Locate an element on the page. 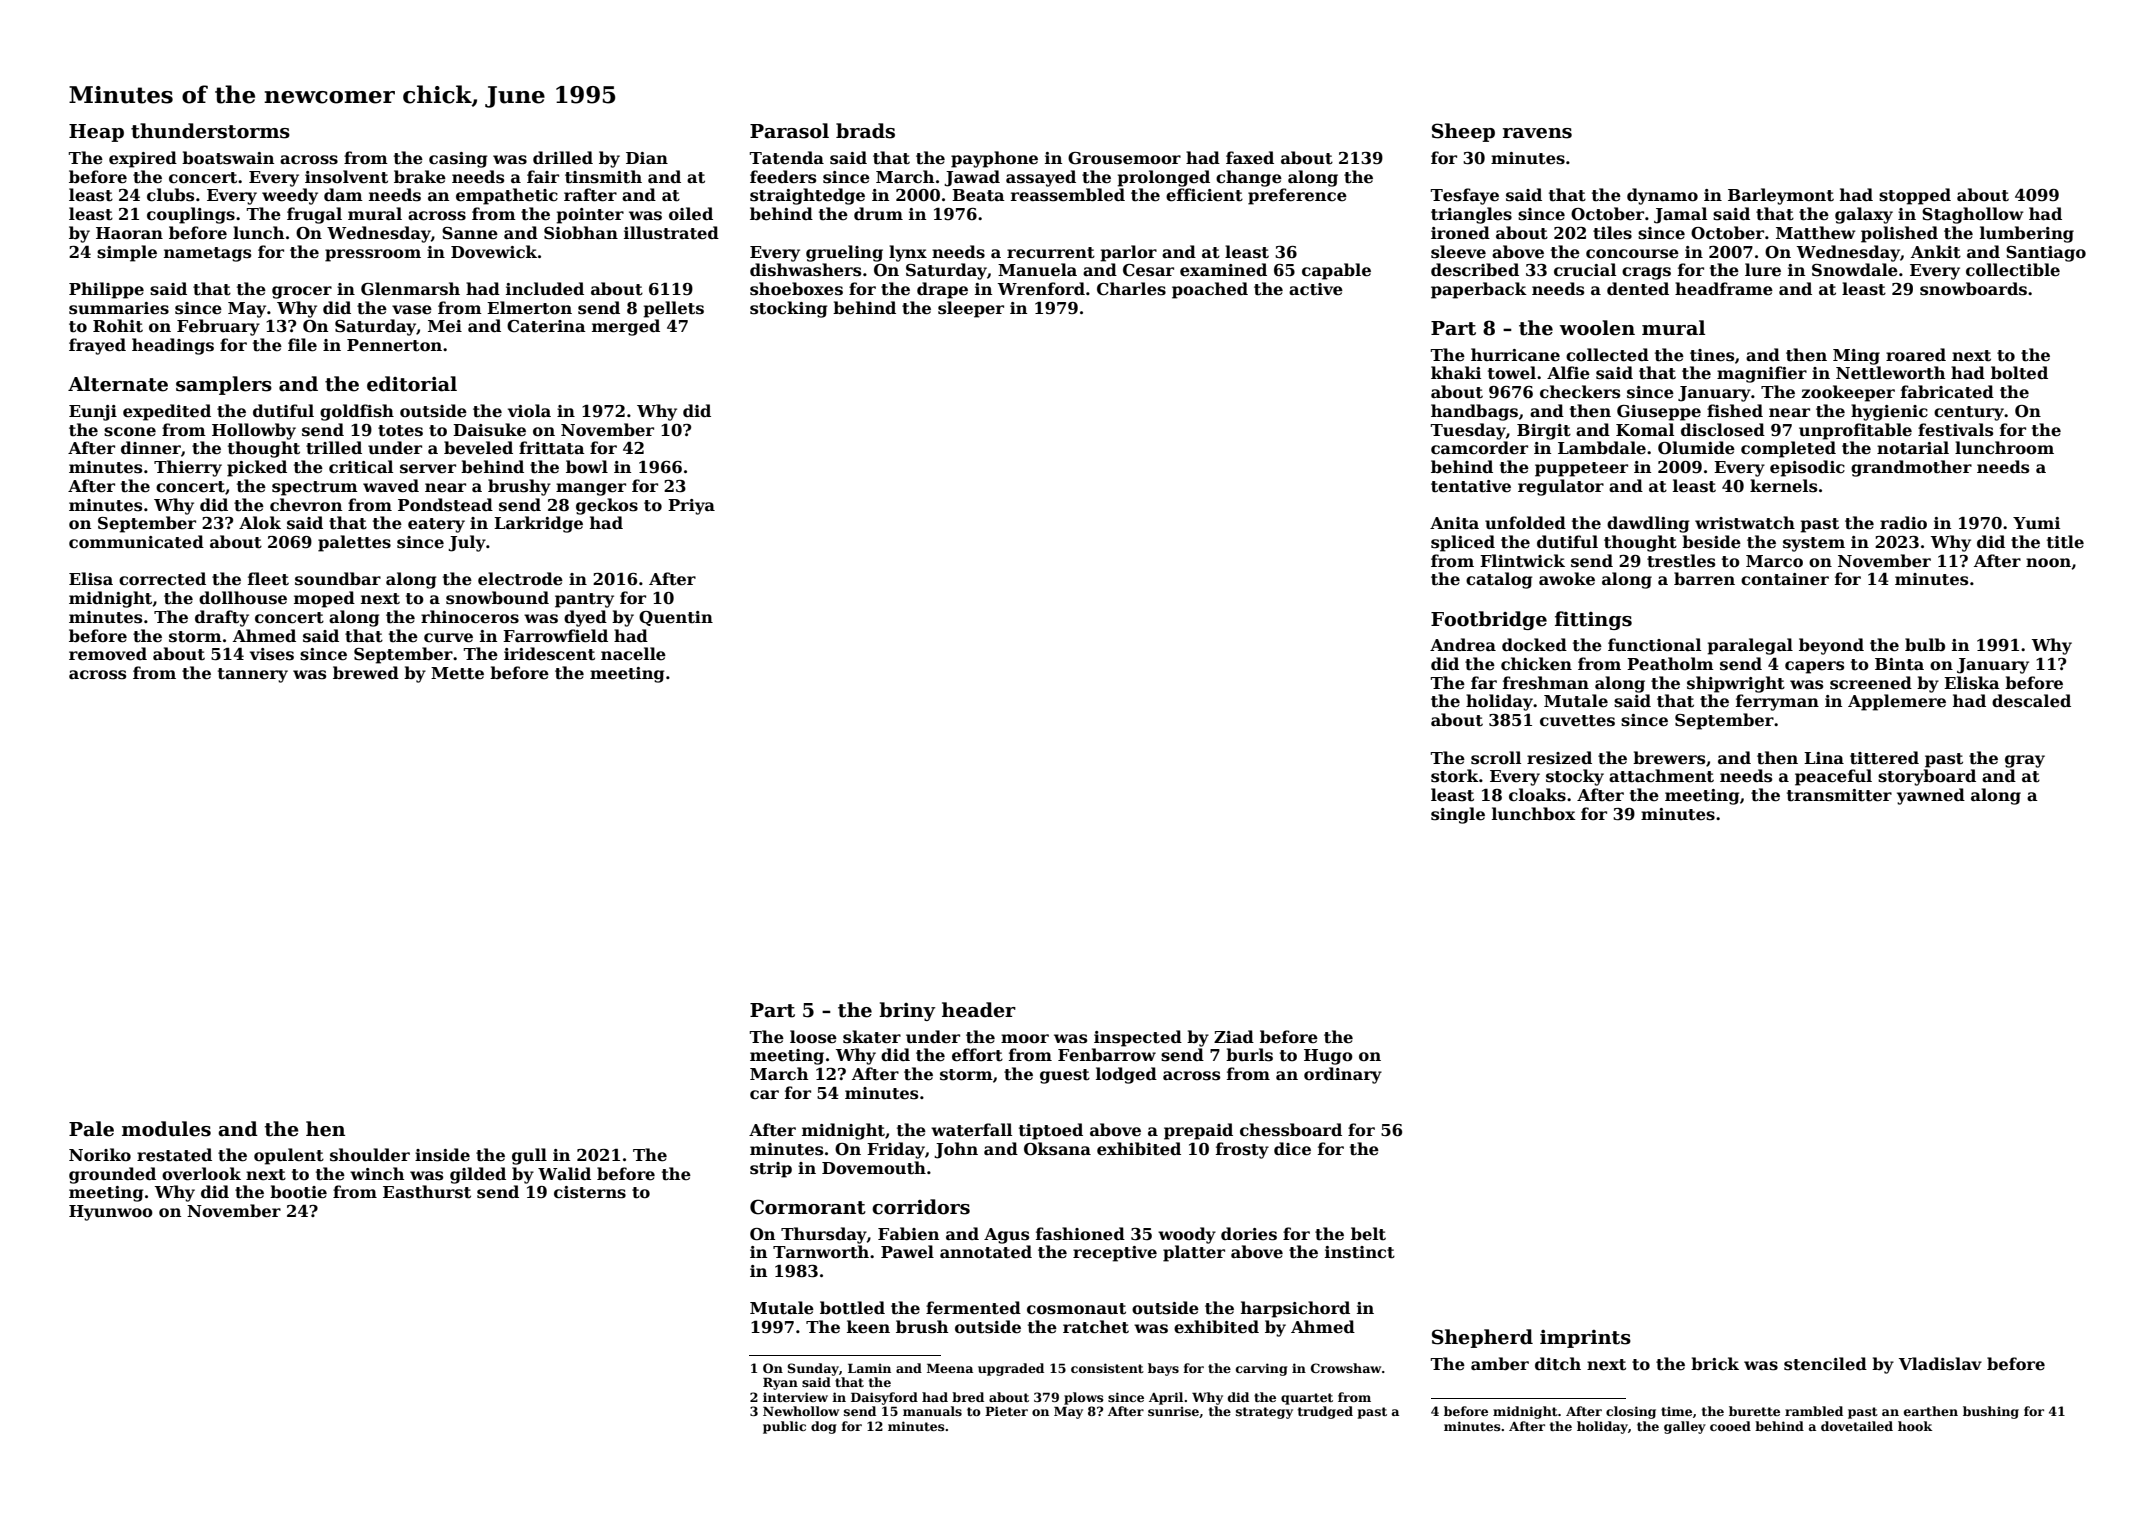 The image size is (2156, 1524). Pennerton is located at coordinates (394, 345).
